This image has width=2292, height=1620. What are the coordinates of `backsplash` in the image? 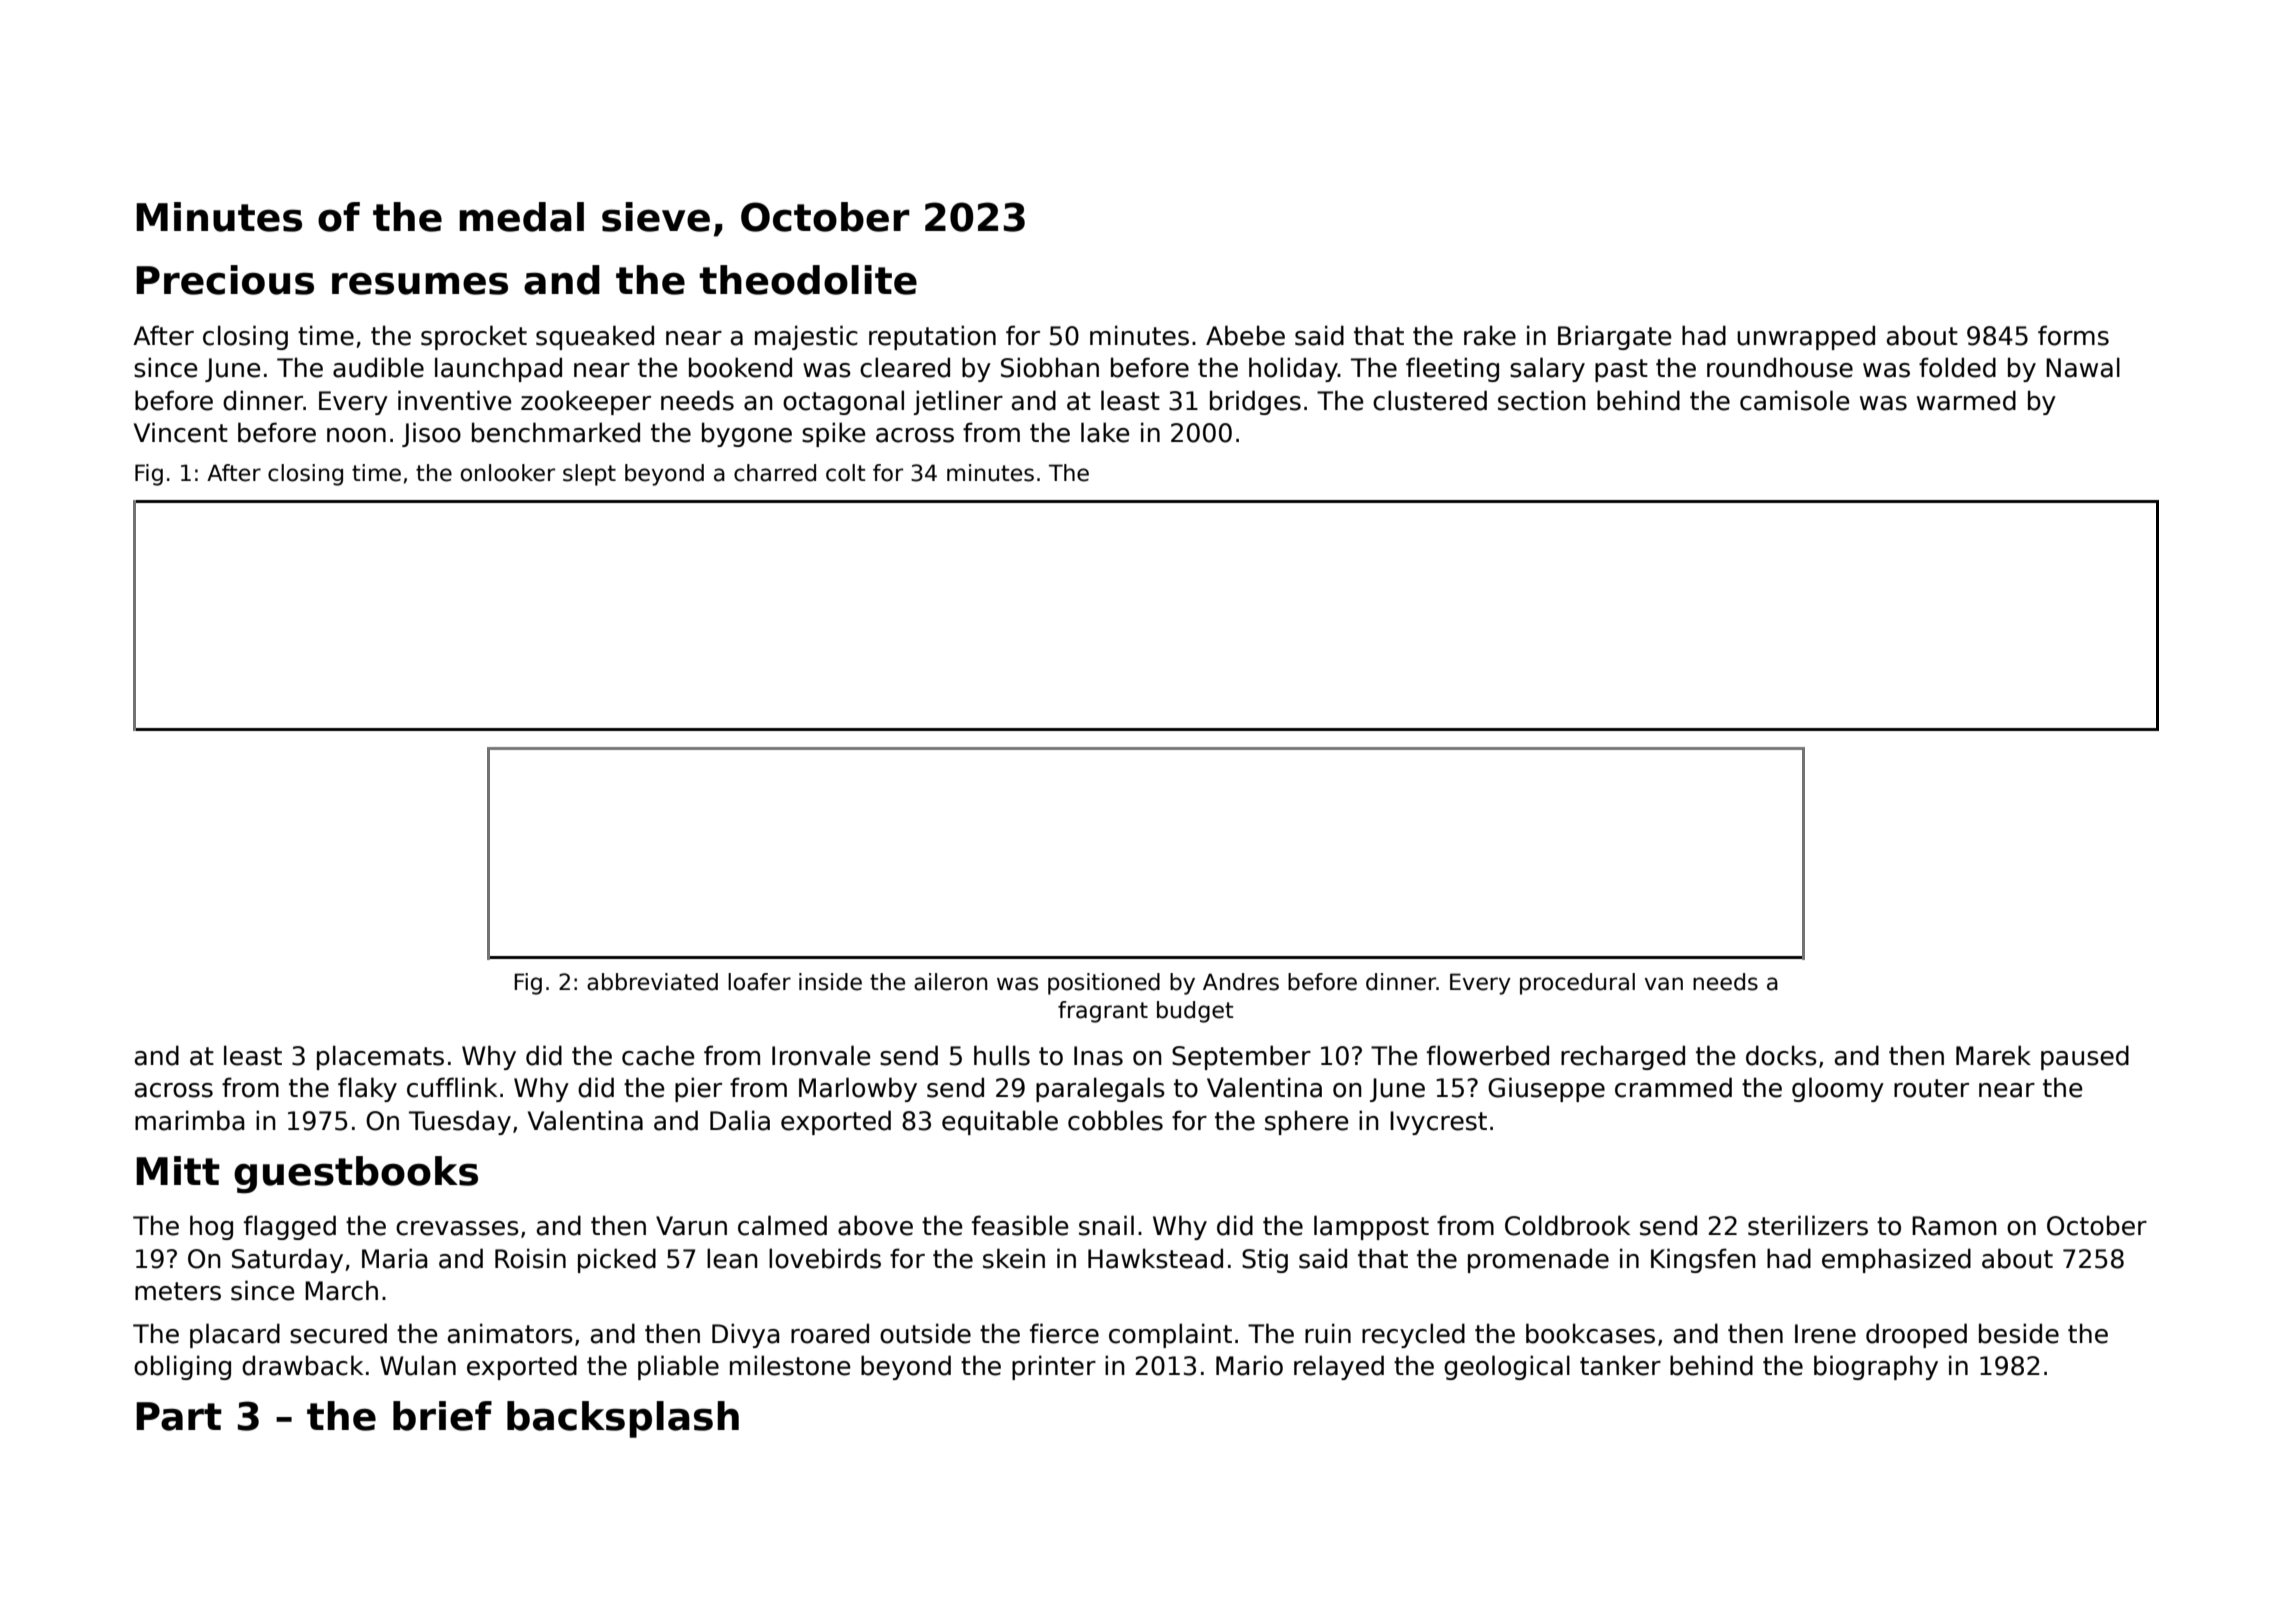 It's located at (623, 1419).
